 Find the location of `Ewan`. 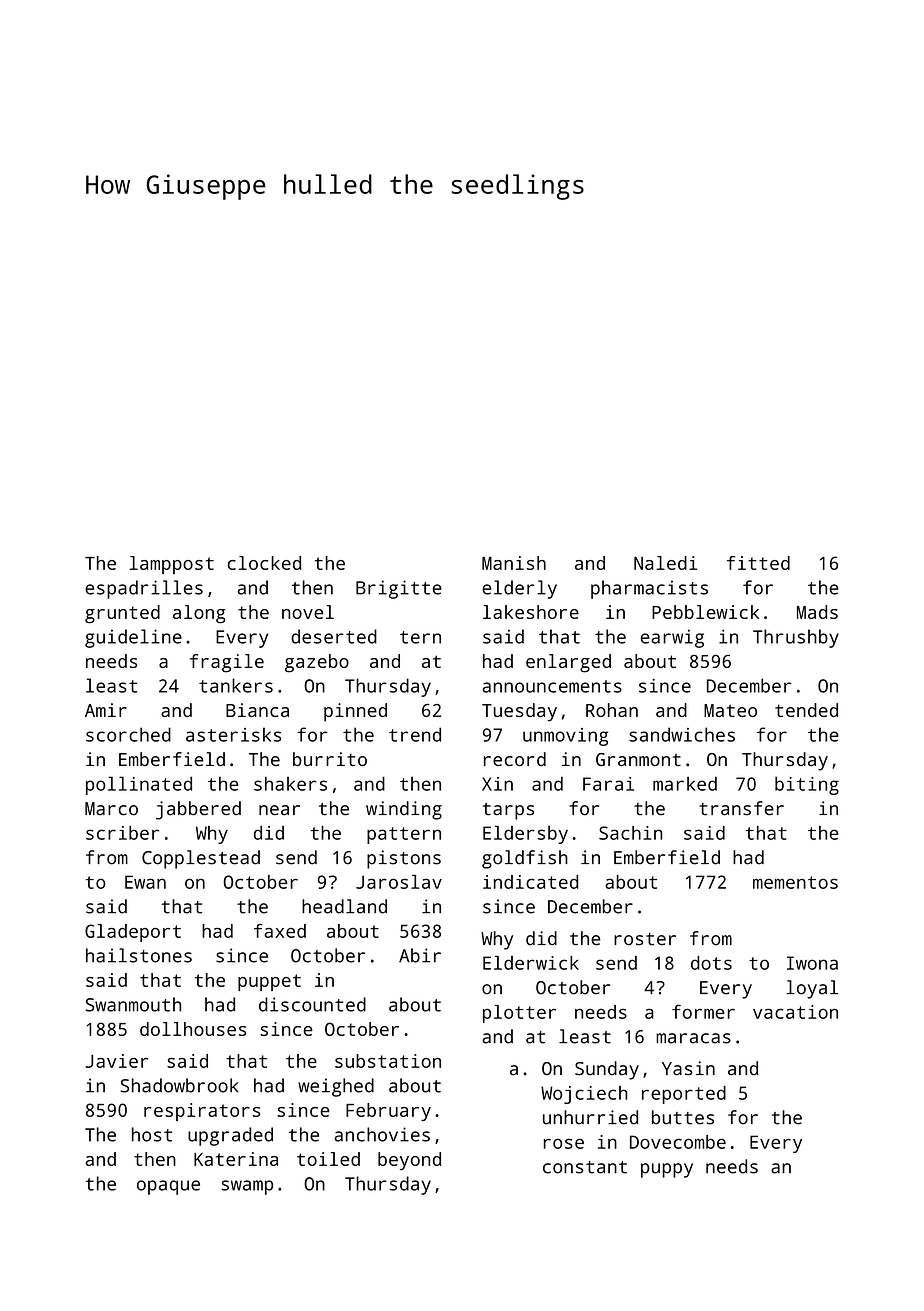

Ewan is located at coordinates (145, 882).
